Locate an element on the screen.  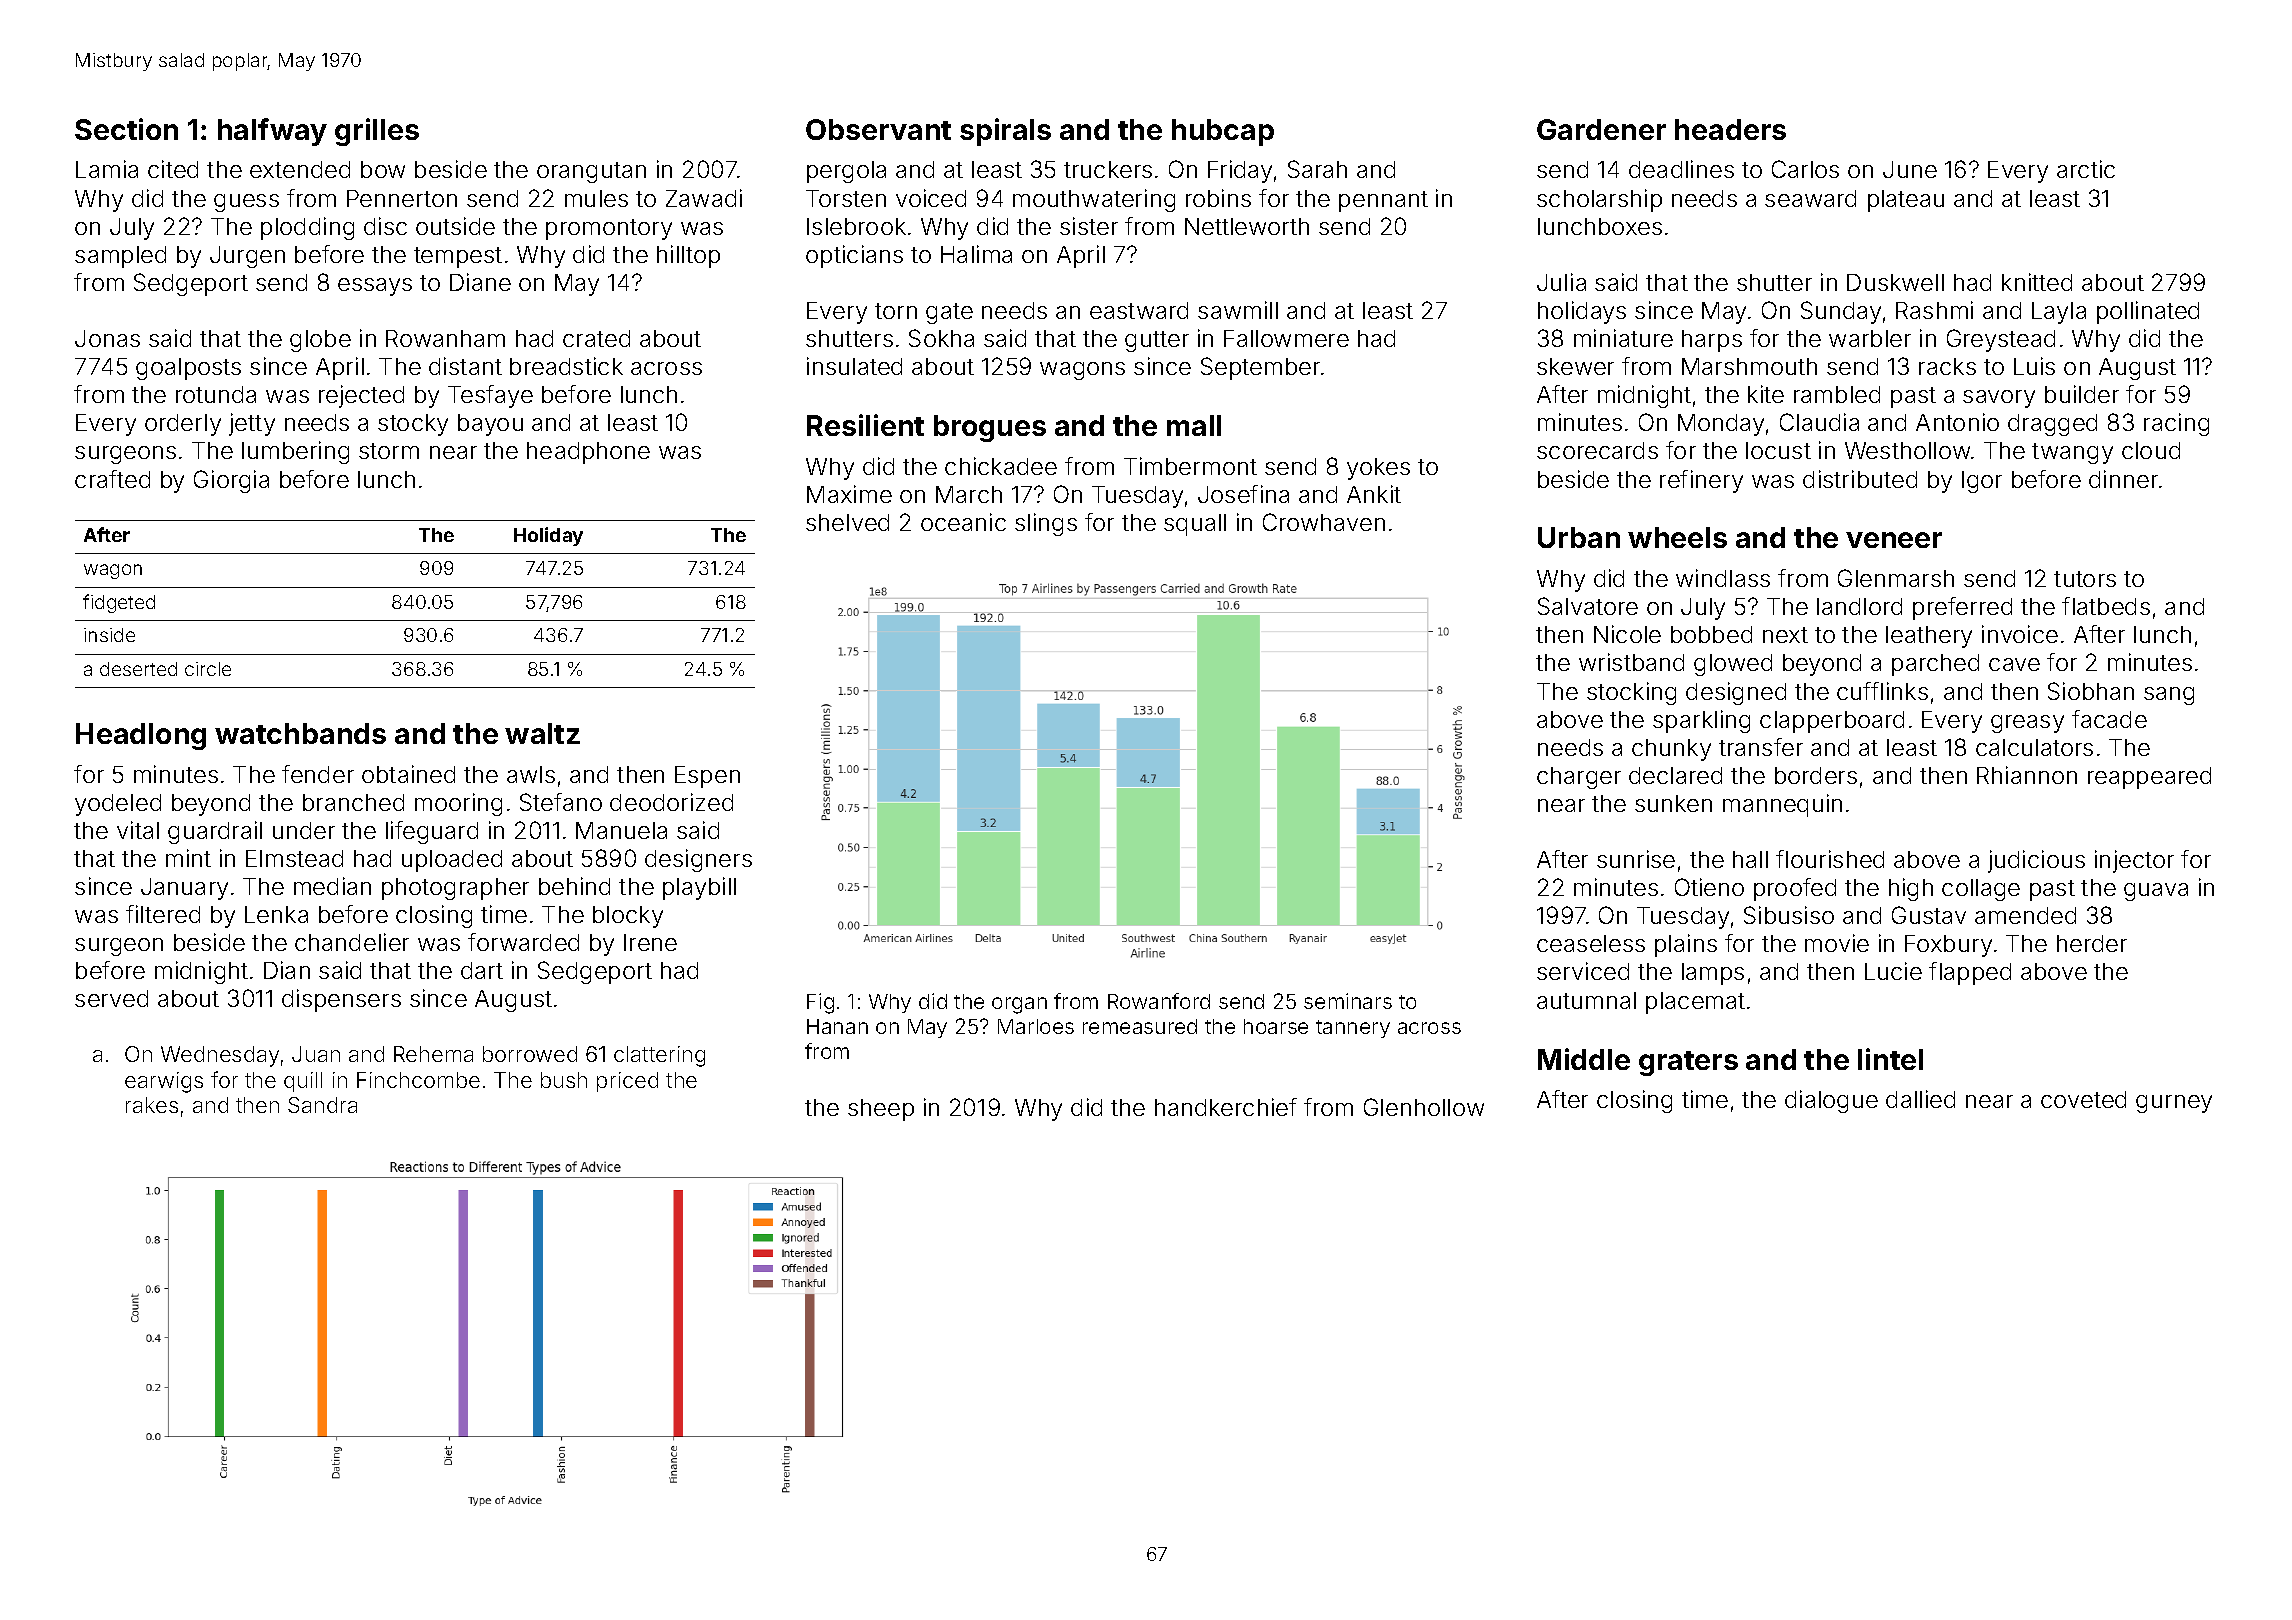
Elmstead is located at coordinates (294, 858).
